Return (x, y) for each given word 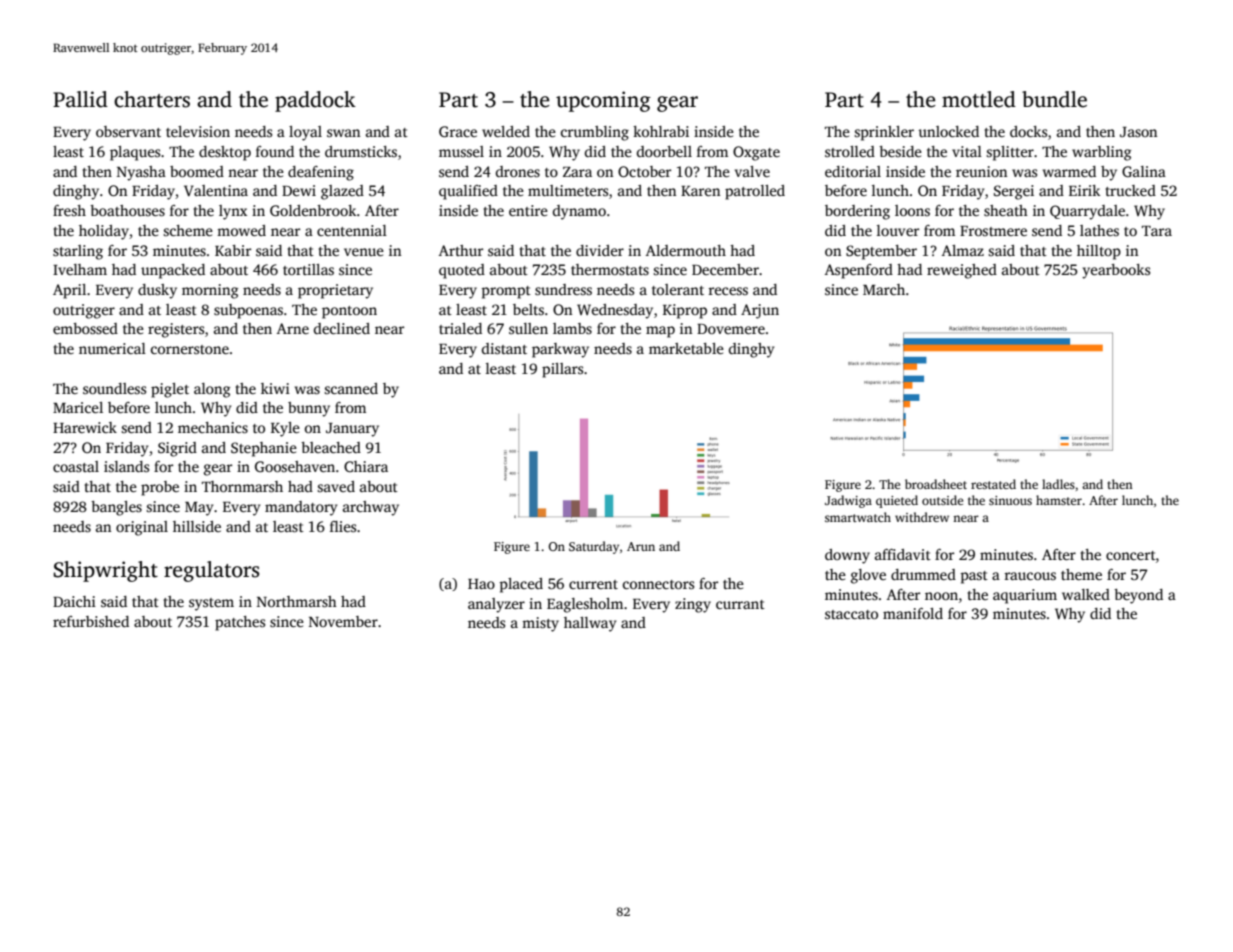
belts (528, 309)
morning (210, 291)
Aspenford (859, 271)
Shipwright (105, 571)
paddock (315, 101)
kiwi (275, 388)
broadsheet (936, 484)
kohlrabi (661, 131)
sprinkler (884, 133)
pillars (562, 370)
